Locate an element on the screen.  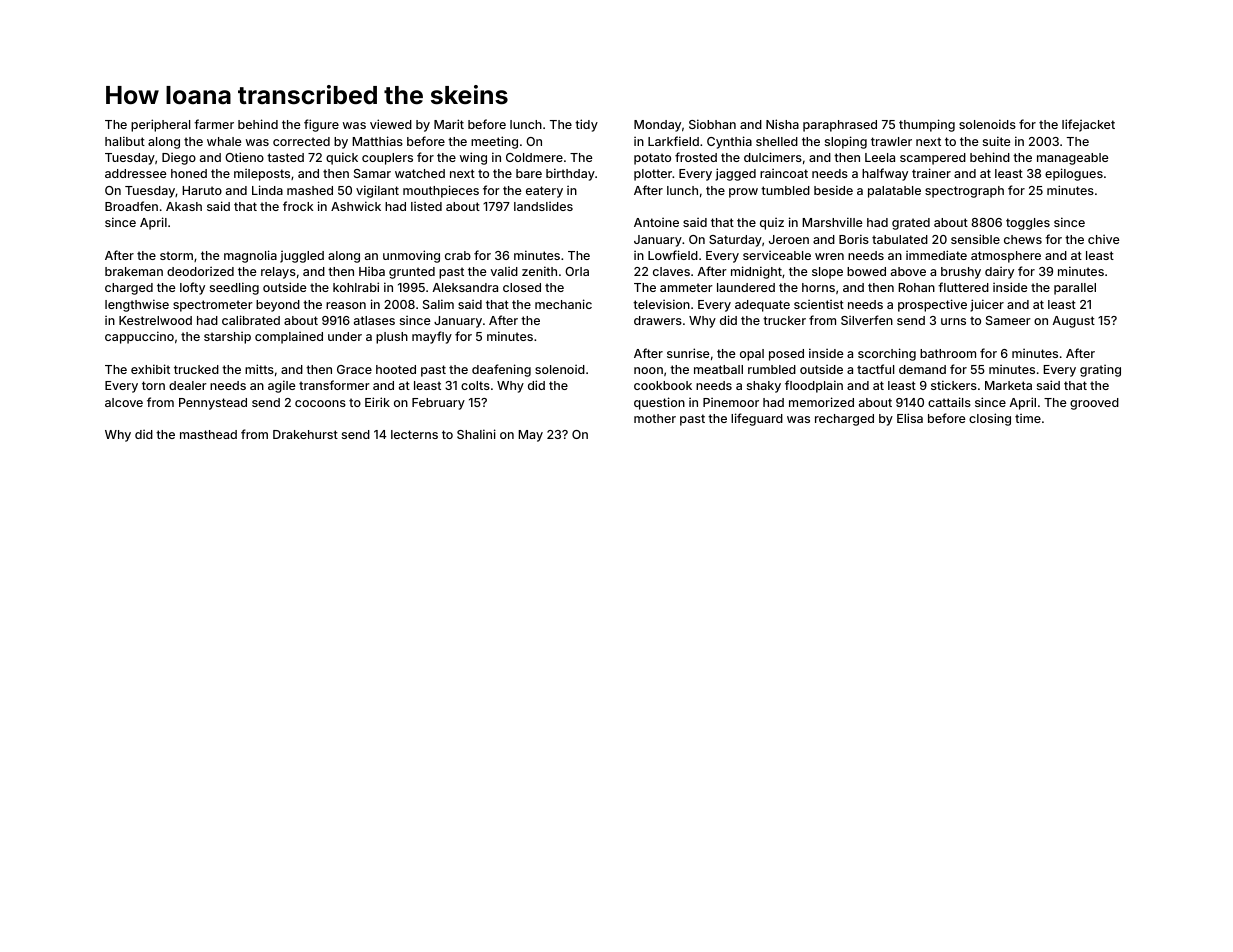
colts is located at coordinates (475, 385).
